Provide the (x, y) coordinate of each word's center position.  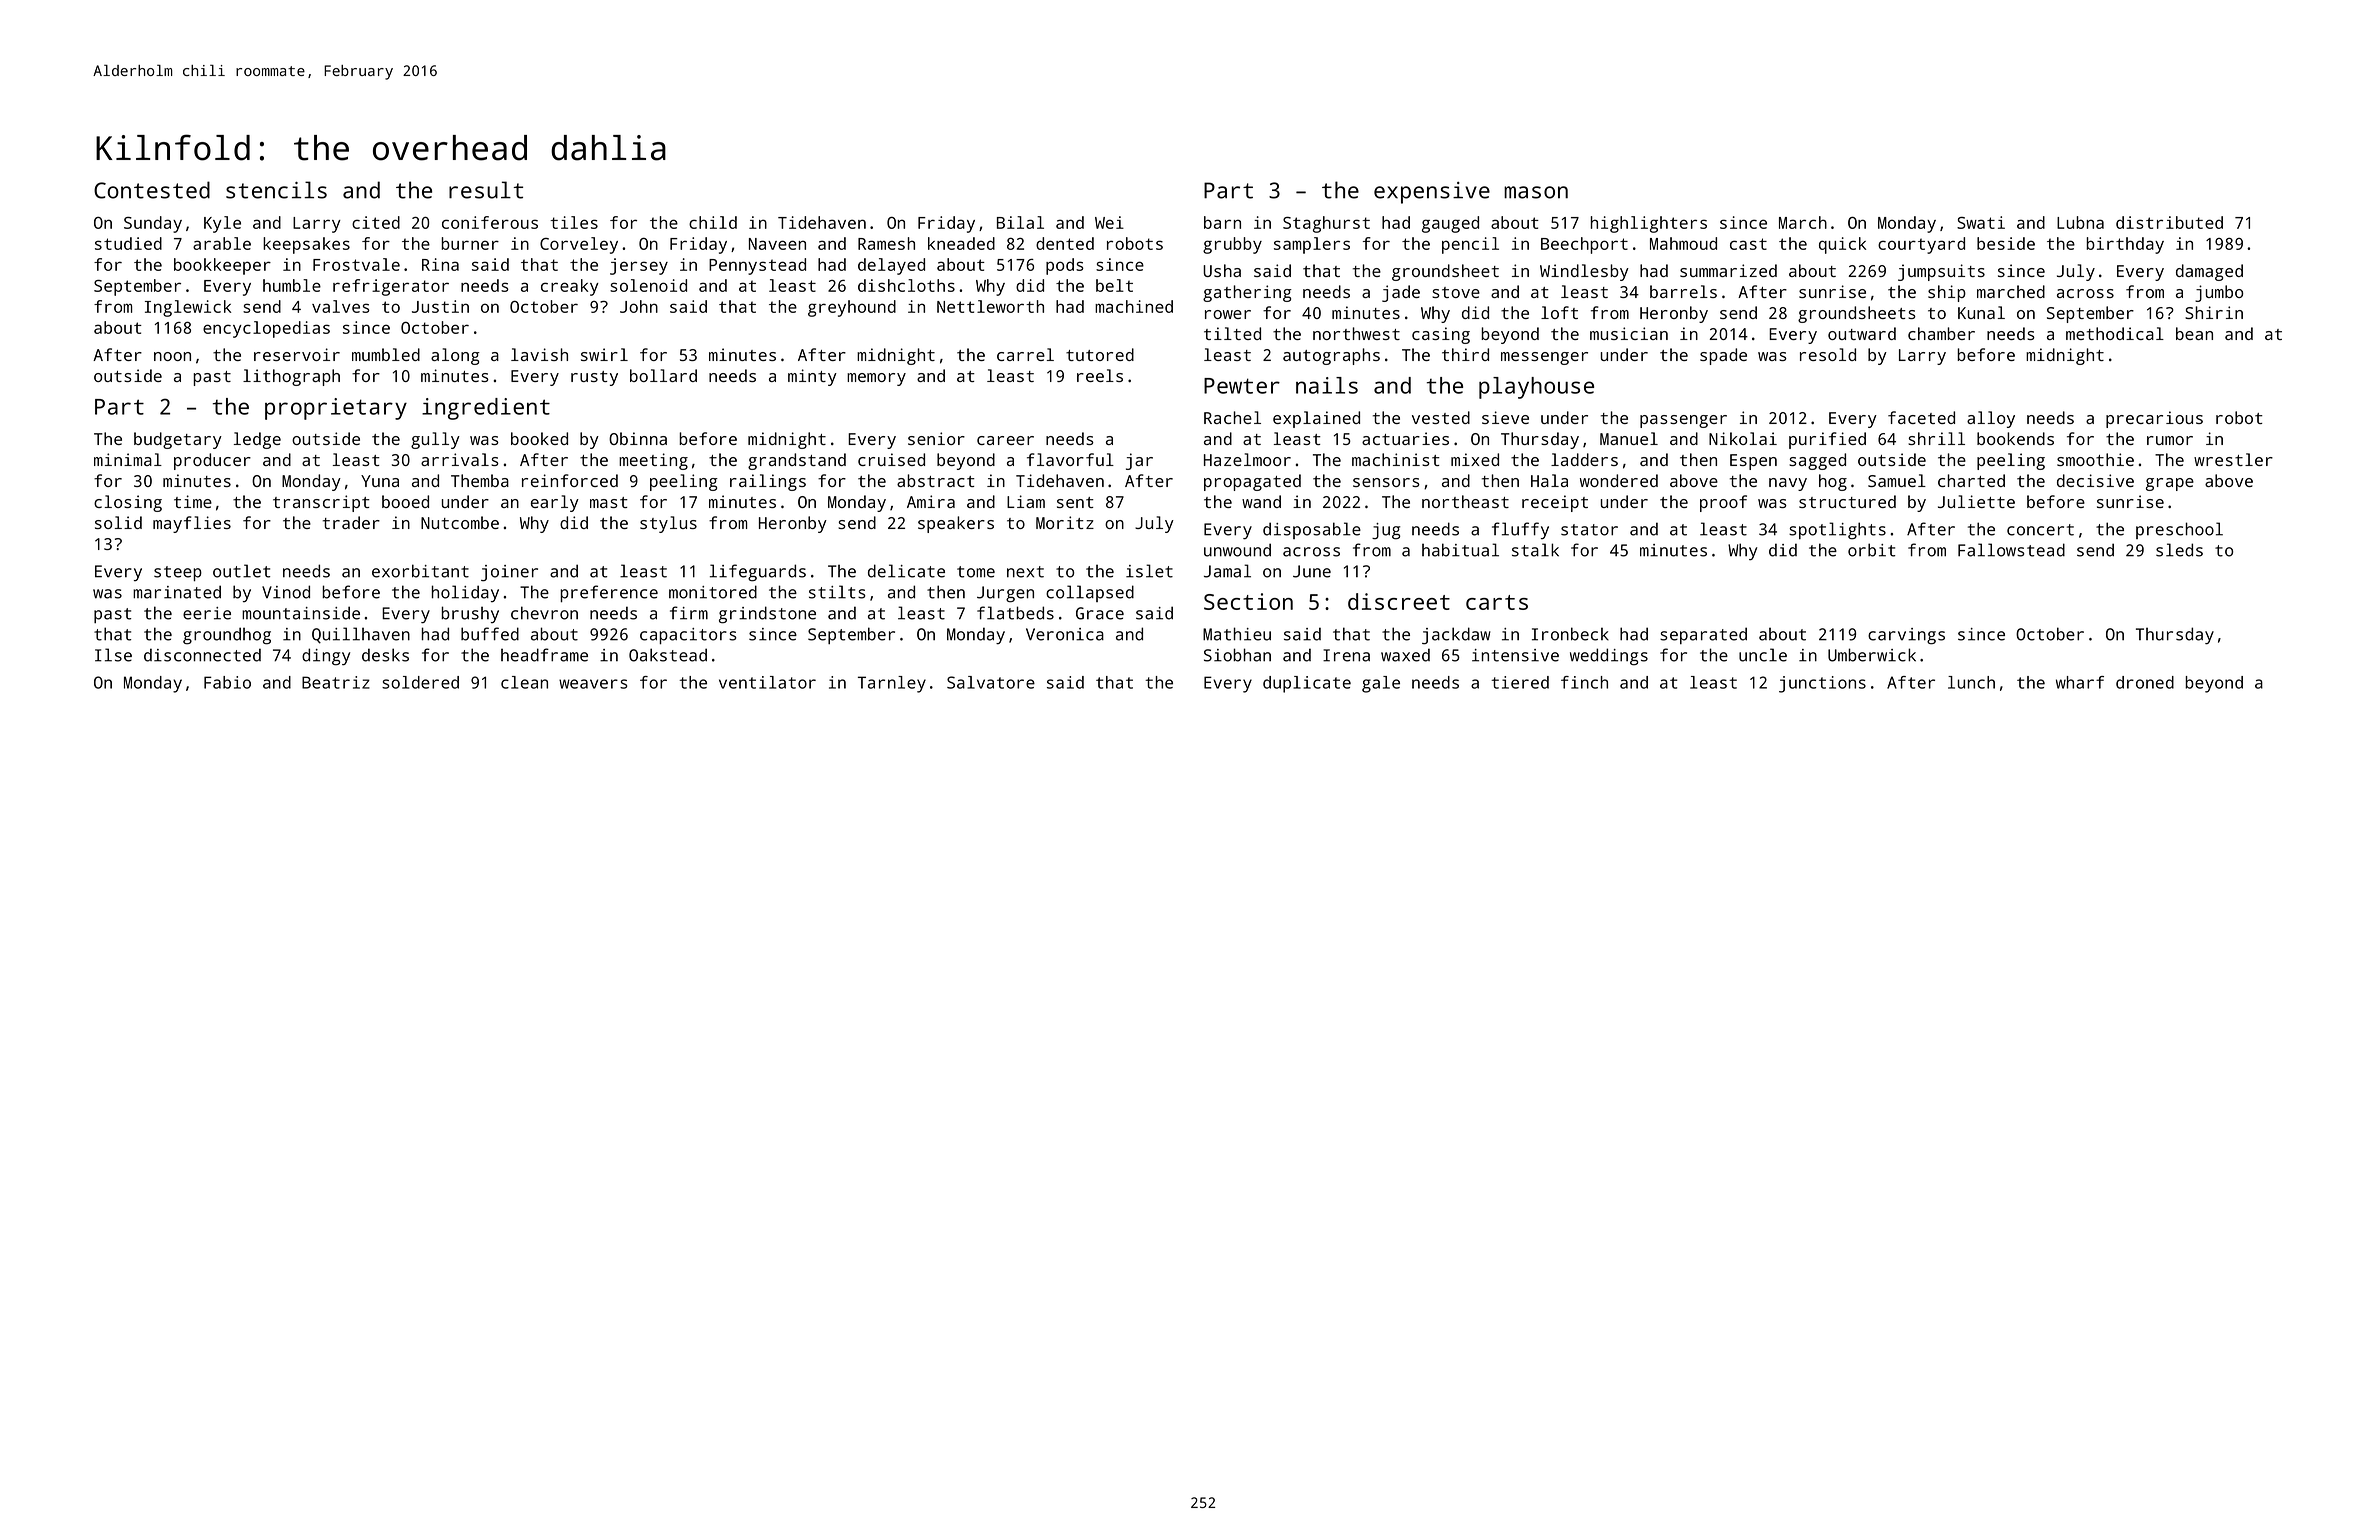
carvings (1906, 636)
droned (2145, 682)
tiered (1520, 682)
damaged (2209, 272)
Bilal (1020, 222)
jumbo (2219, 293)
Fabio (227, 682)
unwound (1237, 550)
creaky (570, 287)
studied (128, 243)
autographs (1331, 356)
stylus (668, 524)
